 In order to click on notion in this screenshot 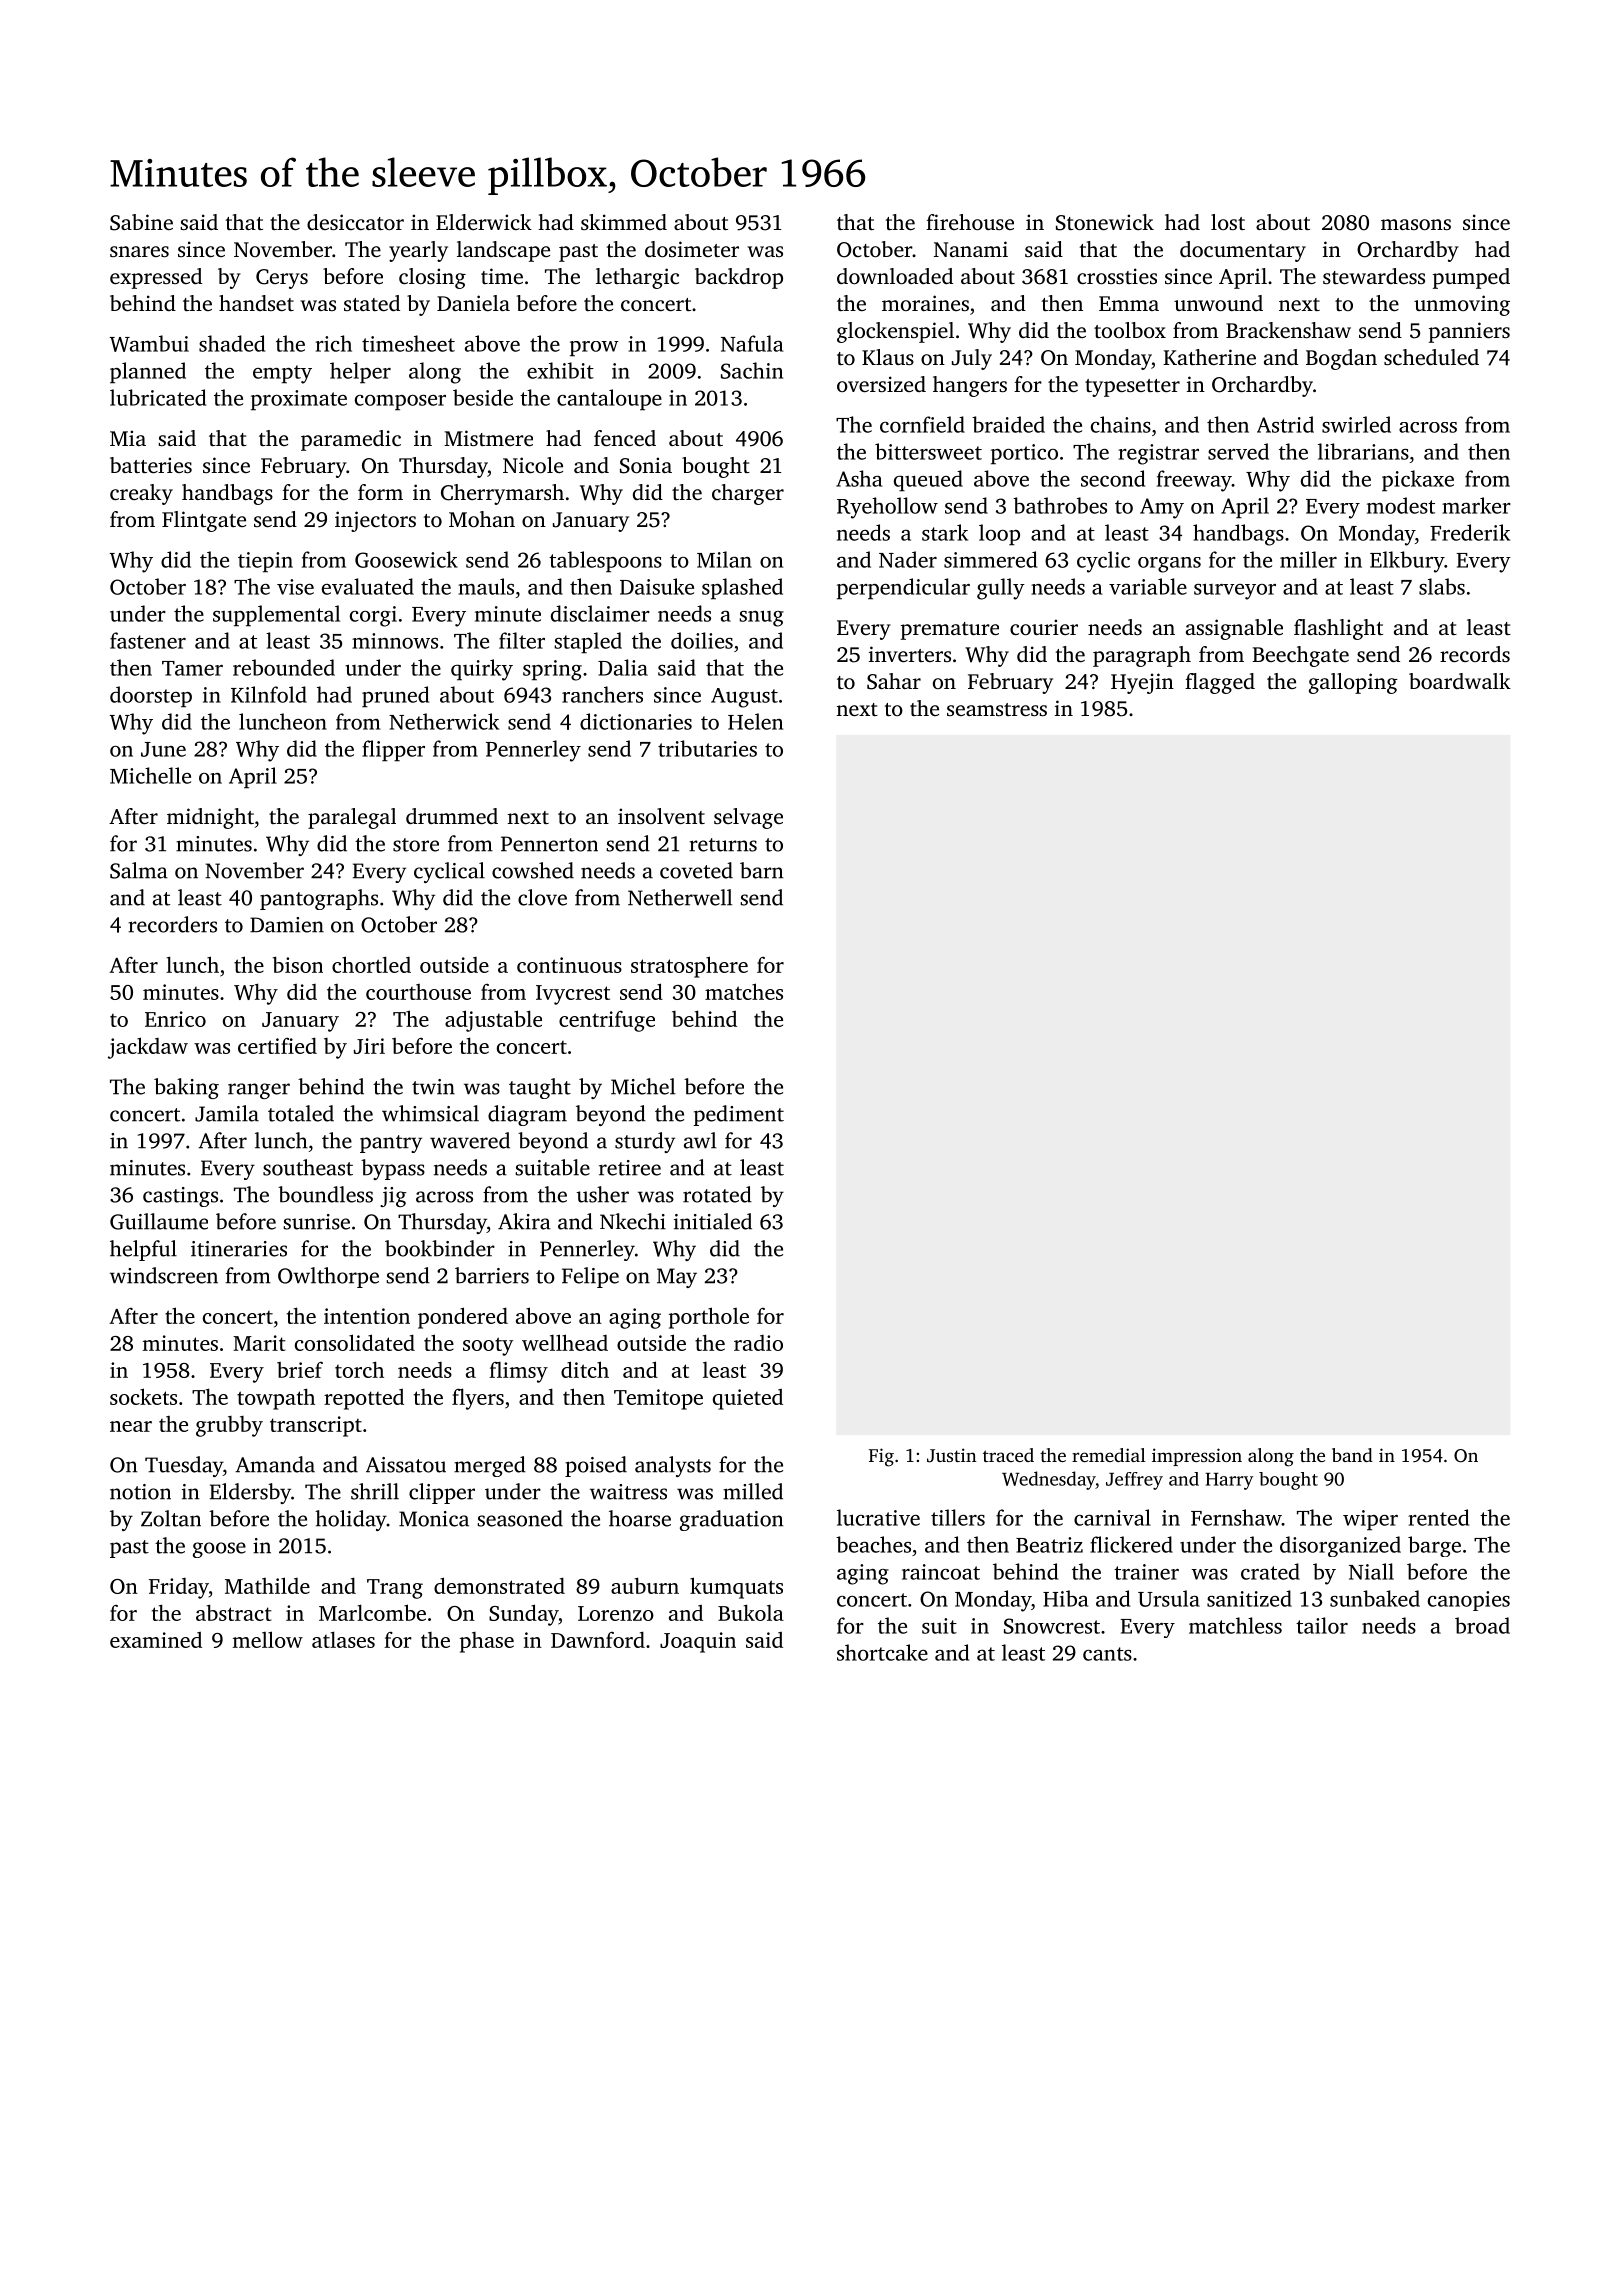, I will do `click(140, 1492)`.
